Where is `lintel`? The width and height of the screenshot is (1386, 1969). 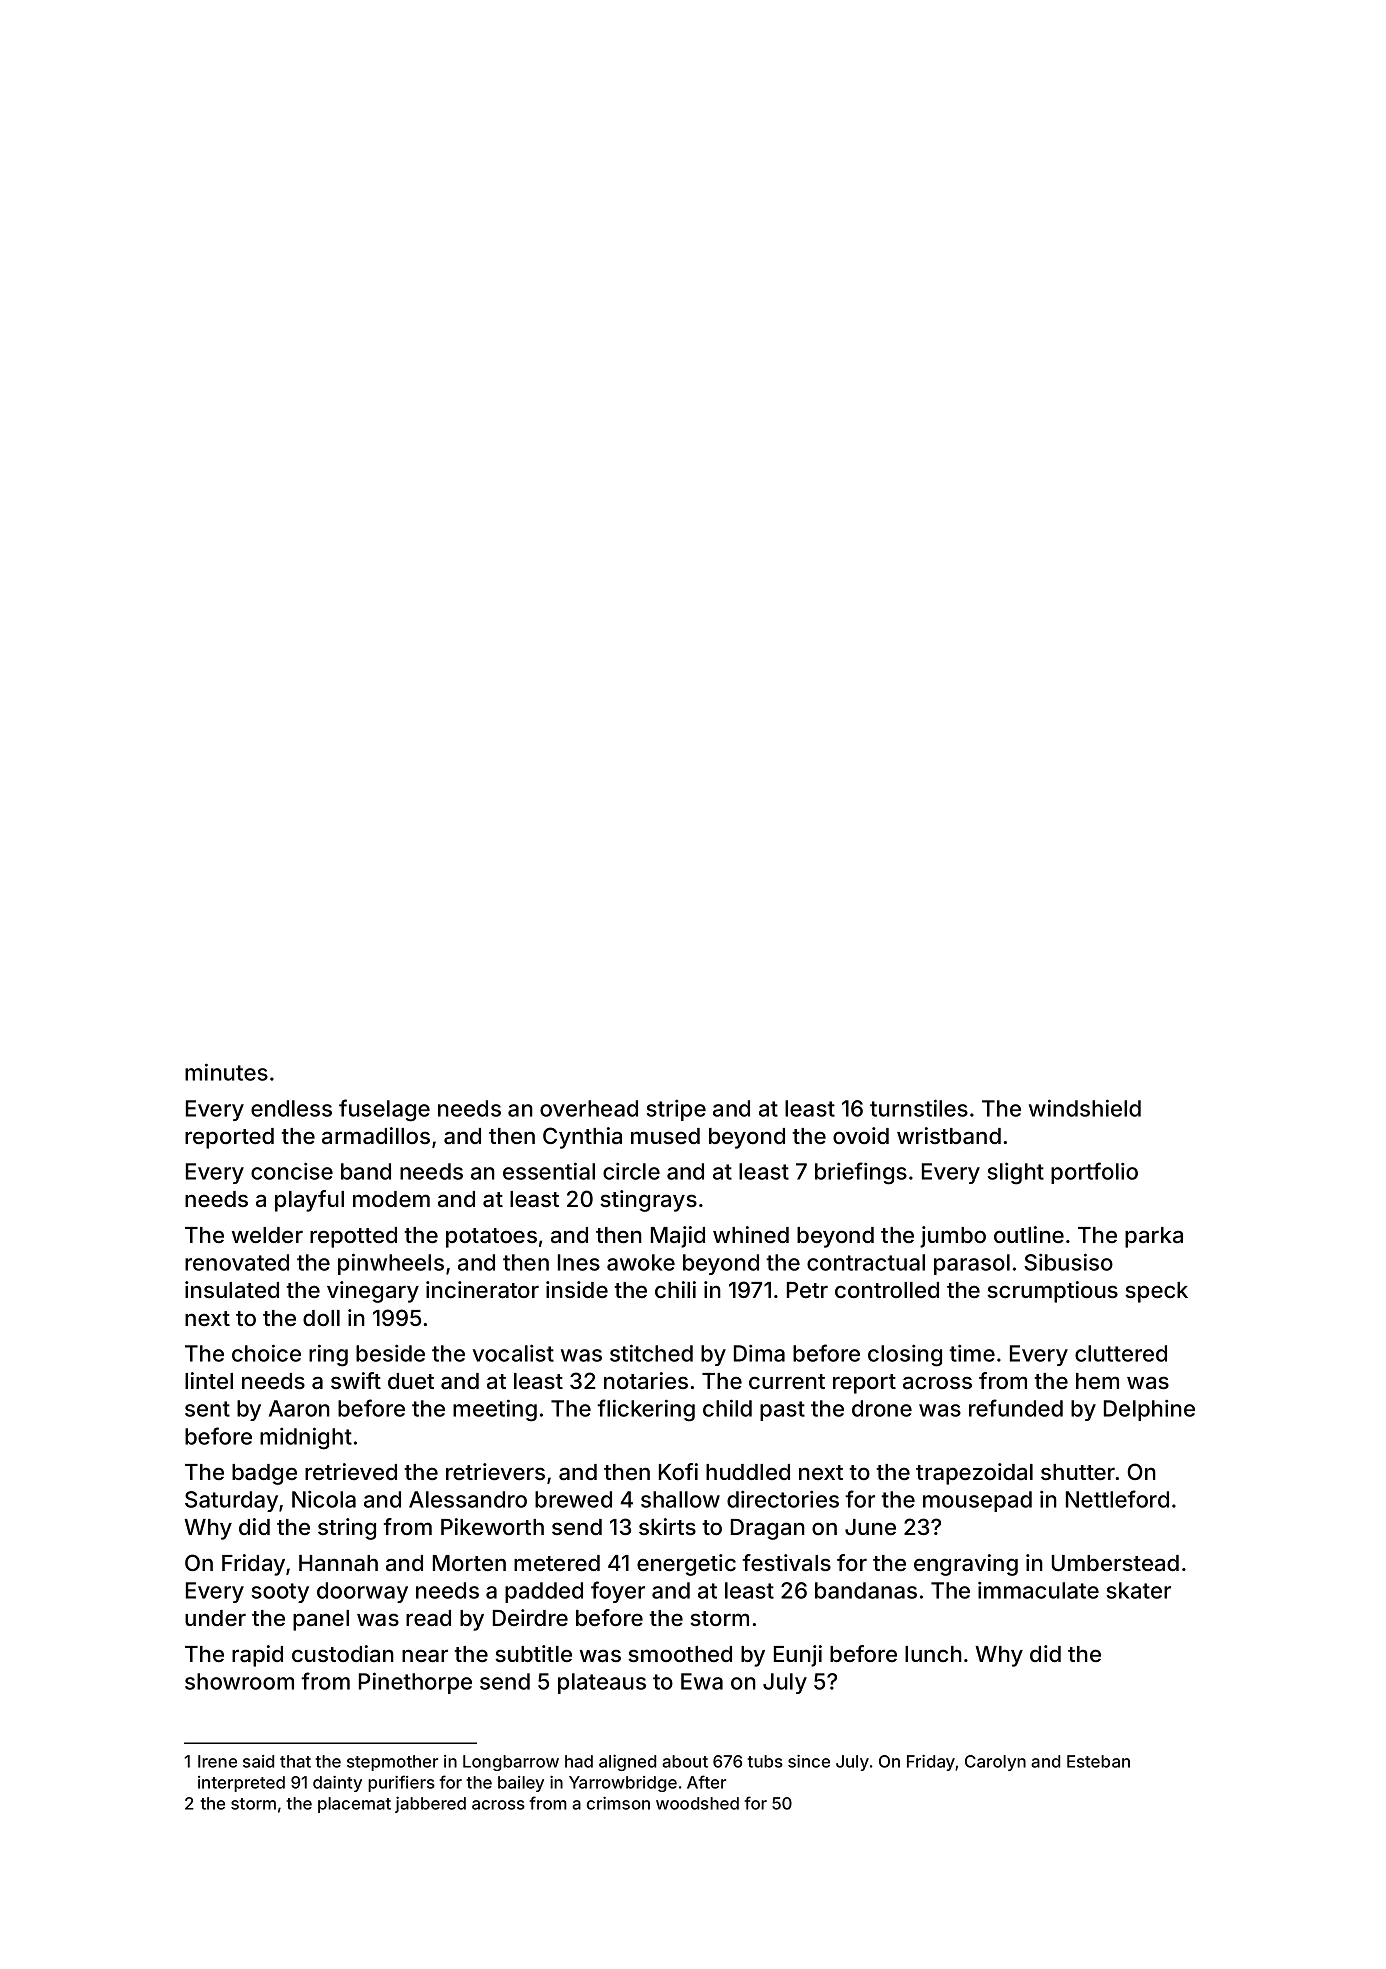 lintel is located at coordinates (209, 1380).
